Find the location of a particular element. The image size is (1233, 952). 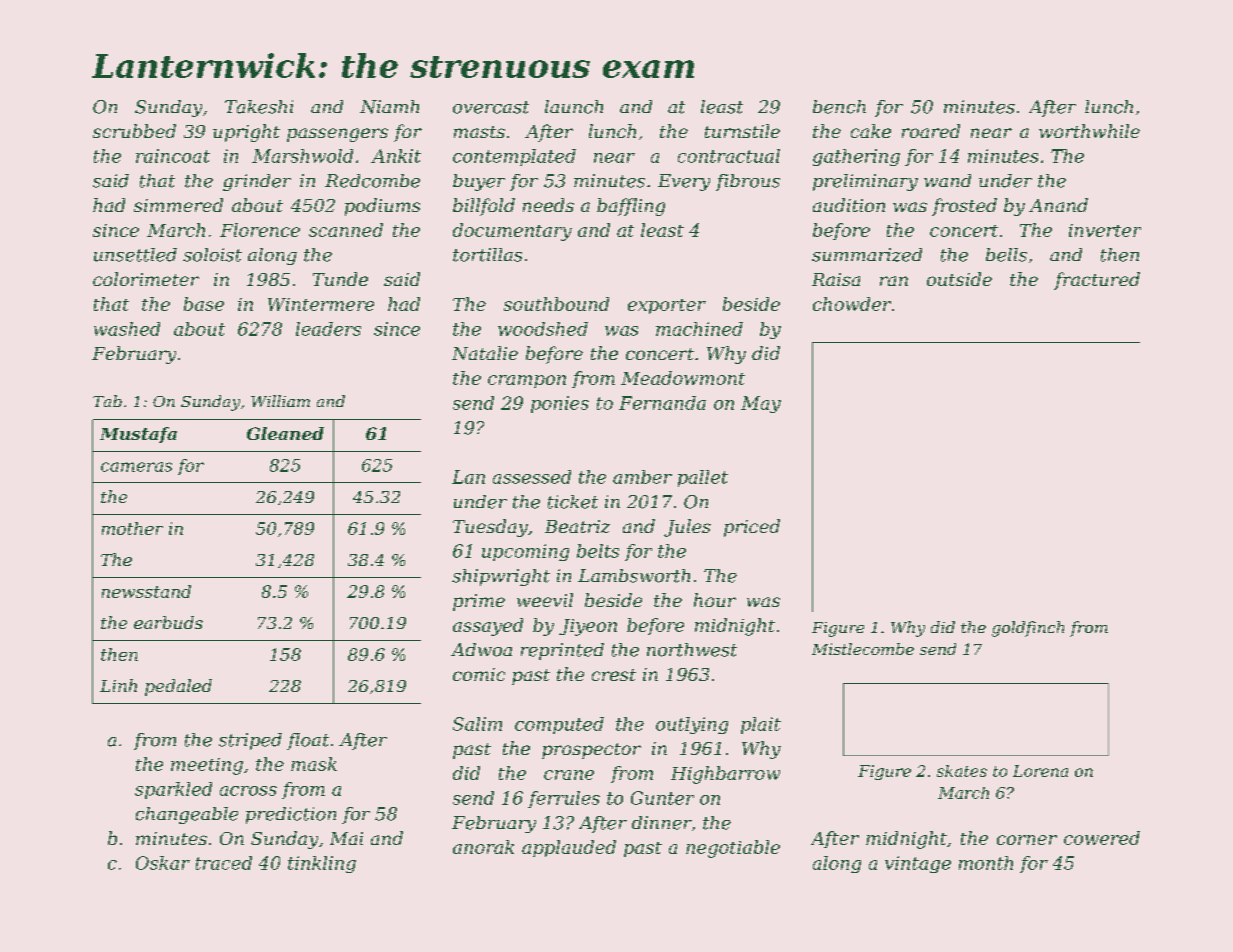

bench is located at coordinates (839, 107).
